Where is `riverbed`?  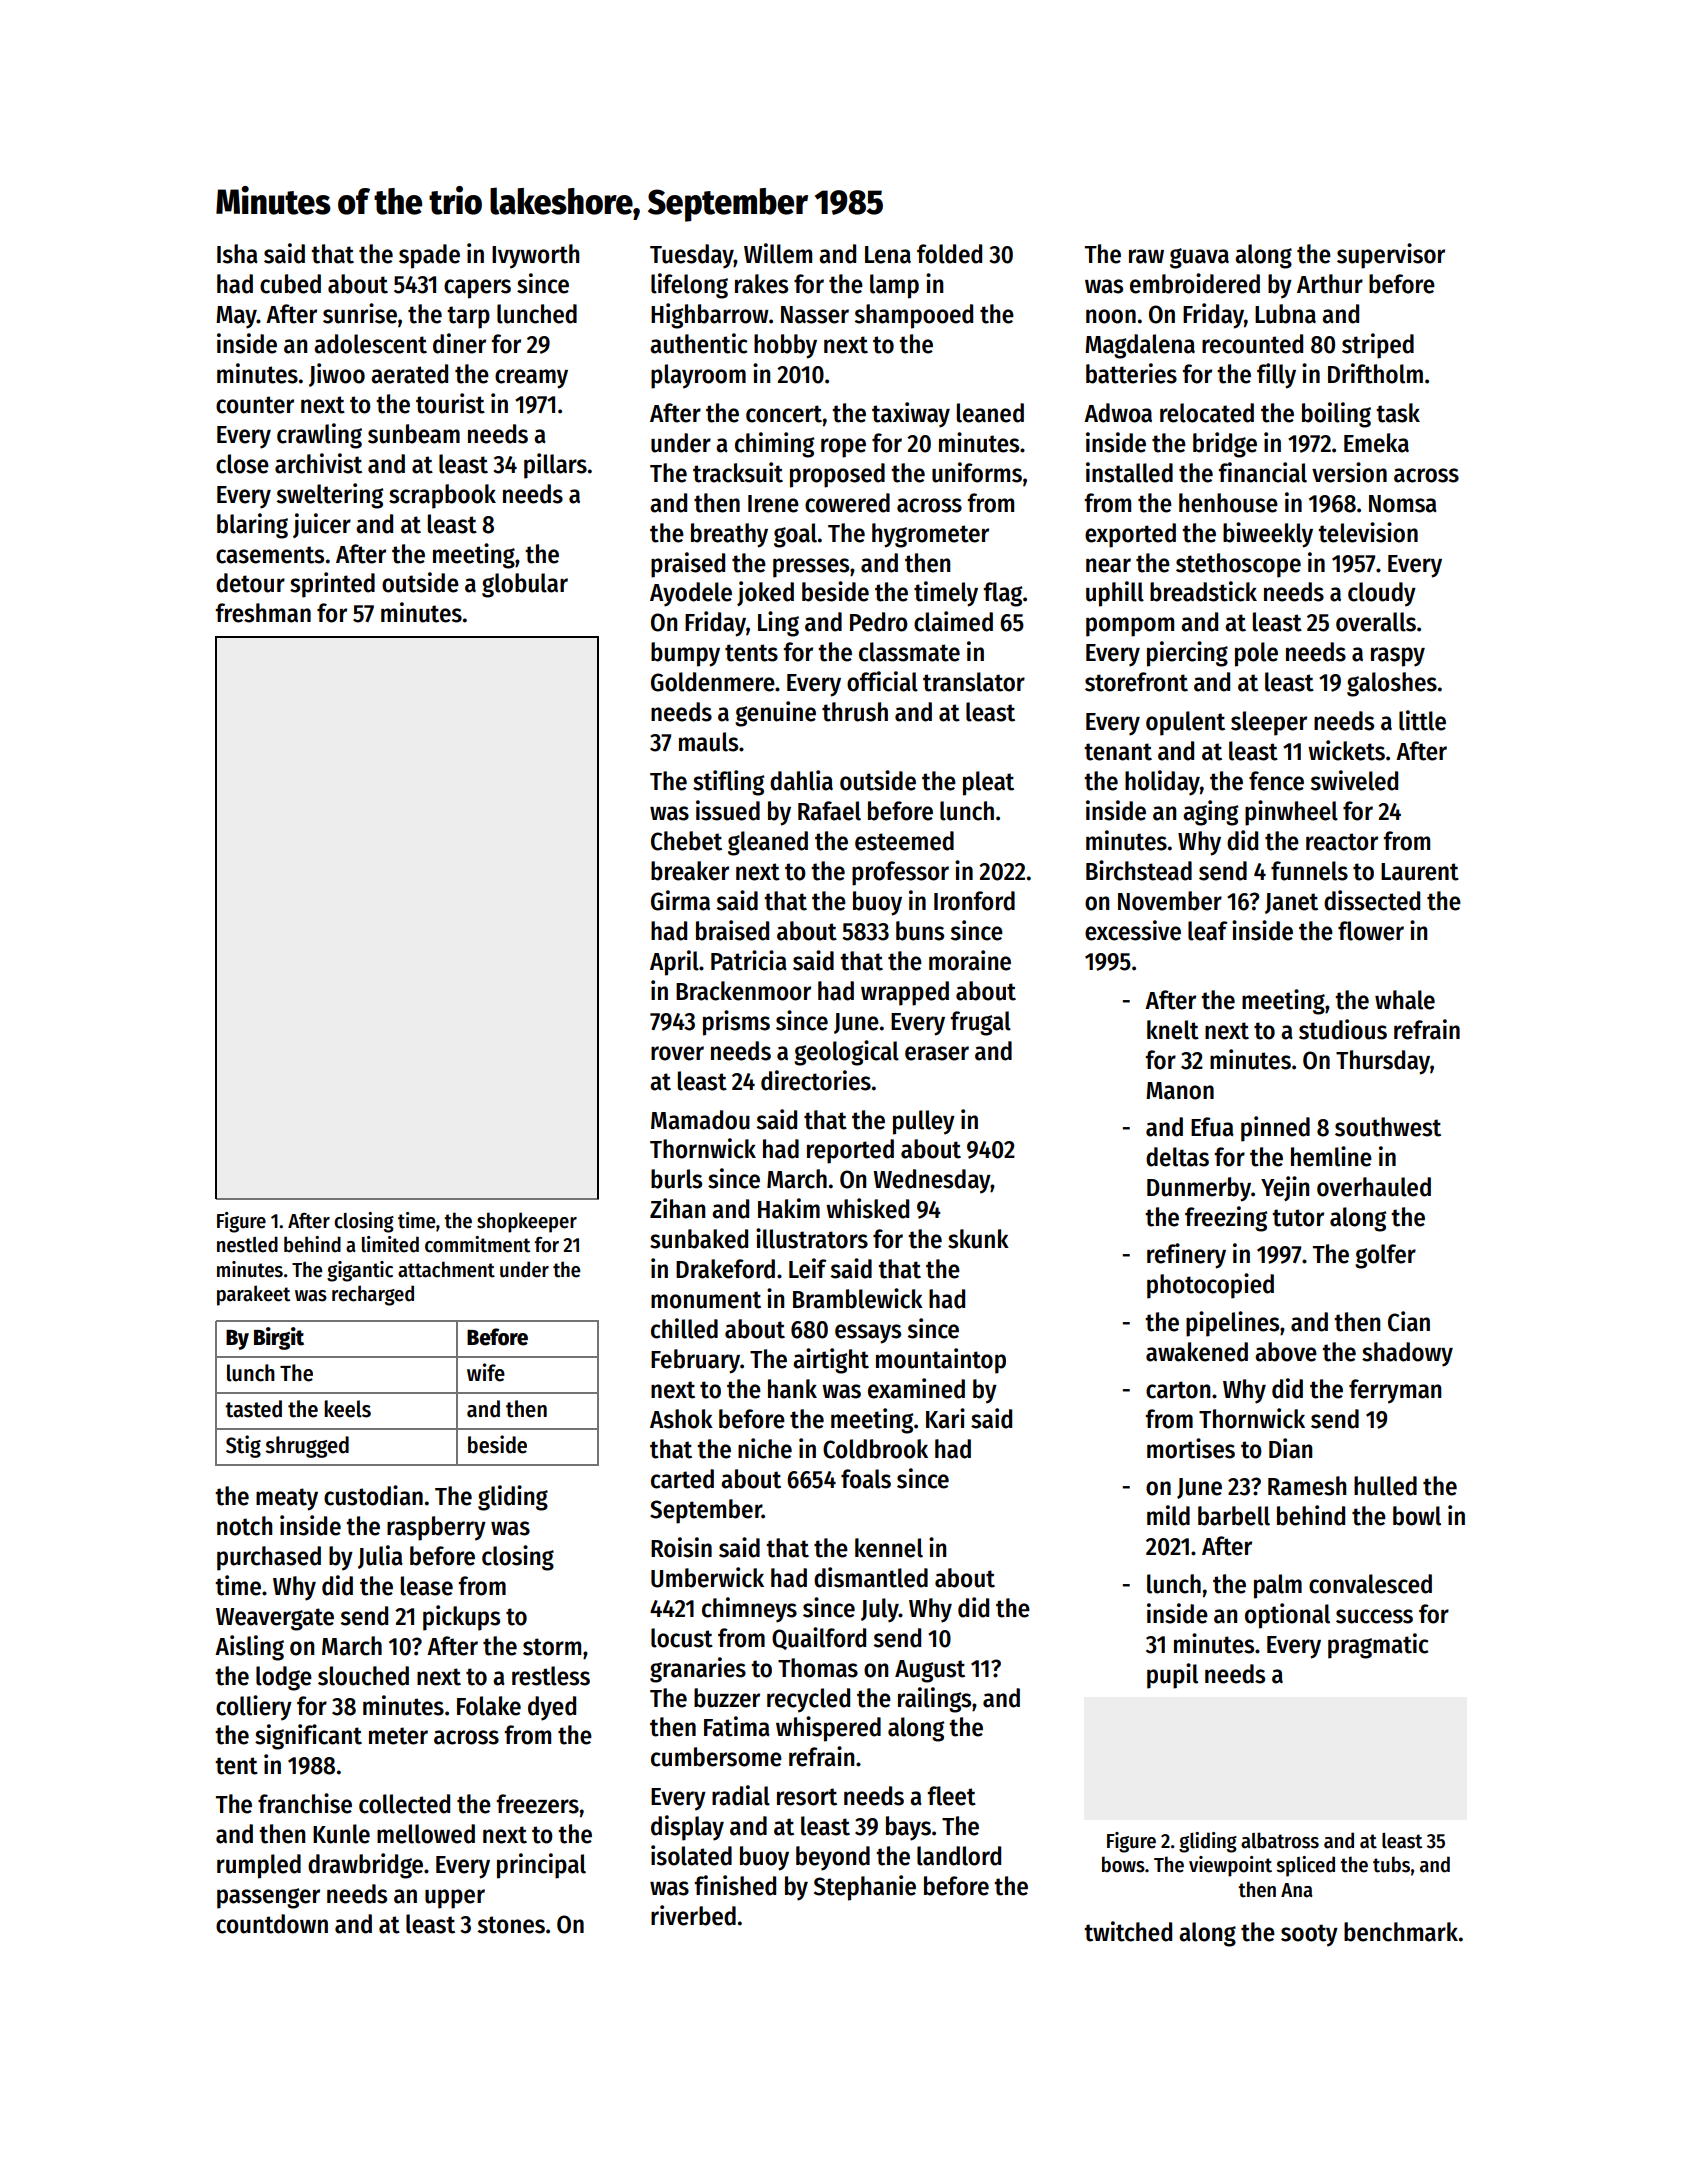
riverbed is located at coordinates (693, 1915).
